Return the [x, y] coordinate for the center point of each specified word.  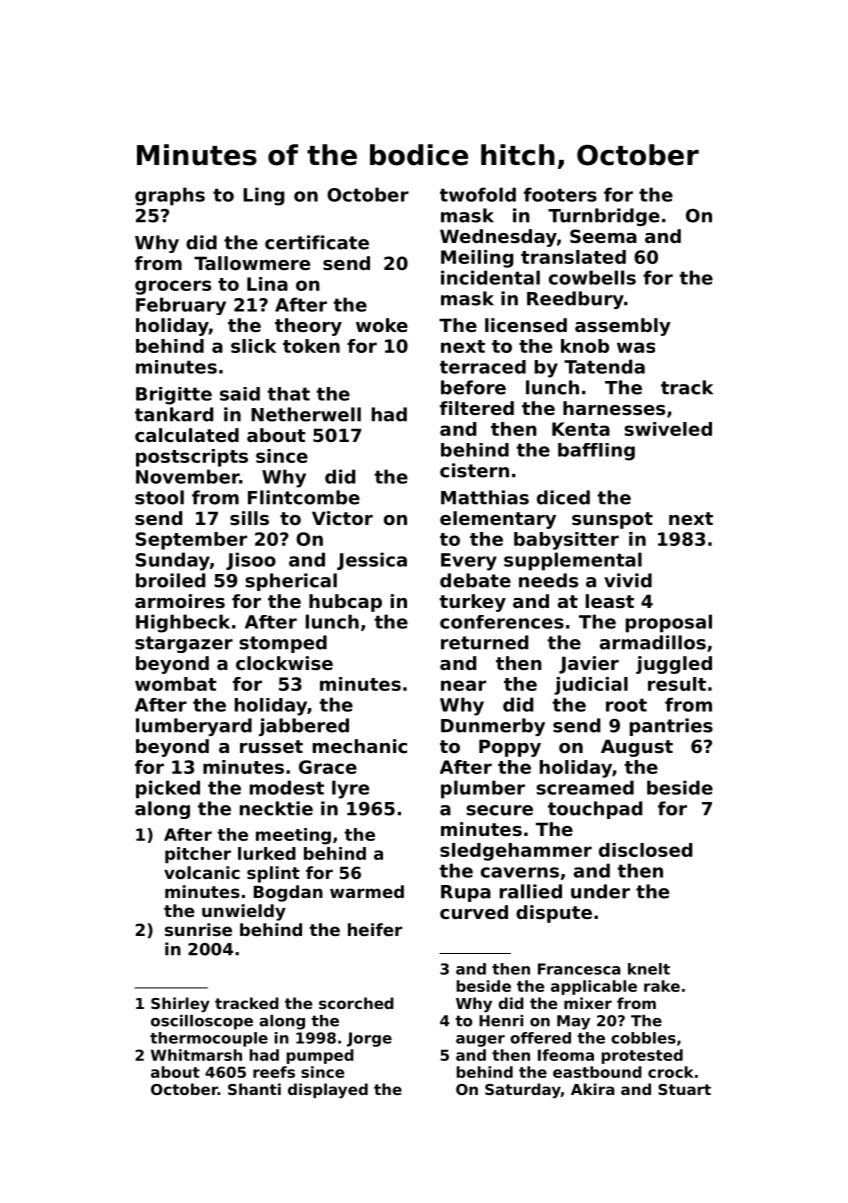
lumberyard [194, 727]
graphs [170, 196]
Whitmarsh [196, 1055]
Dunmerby [493, 727]
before [473, 387]
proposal [669, 623]
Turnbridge [604, 217]
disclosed [645, 850]
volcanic [202, 872]
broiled [170, 580]
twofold [478, 194]
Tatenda [604, 366]
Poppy [510, 748]
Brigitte [174, 396]
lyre [350, 789]
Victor [342, 518]
